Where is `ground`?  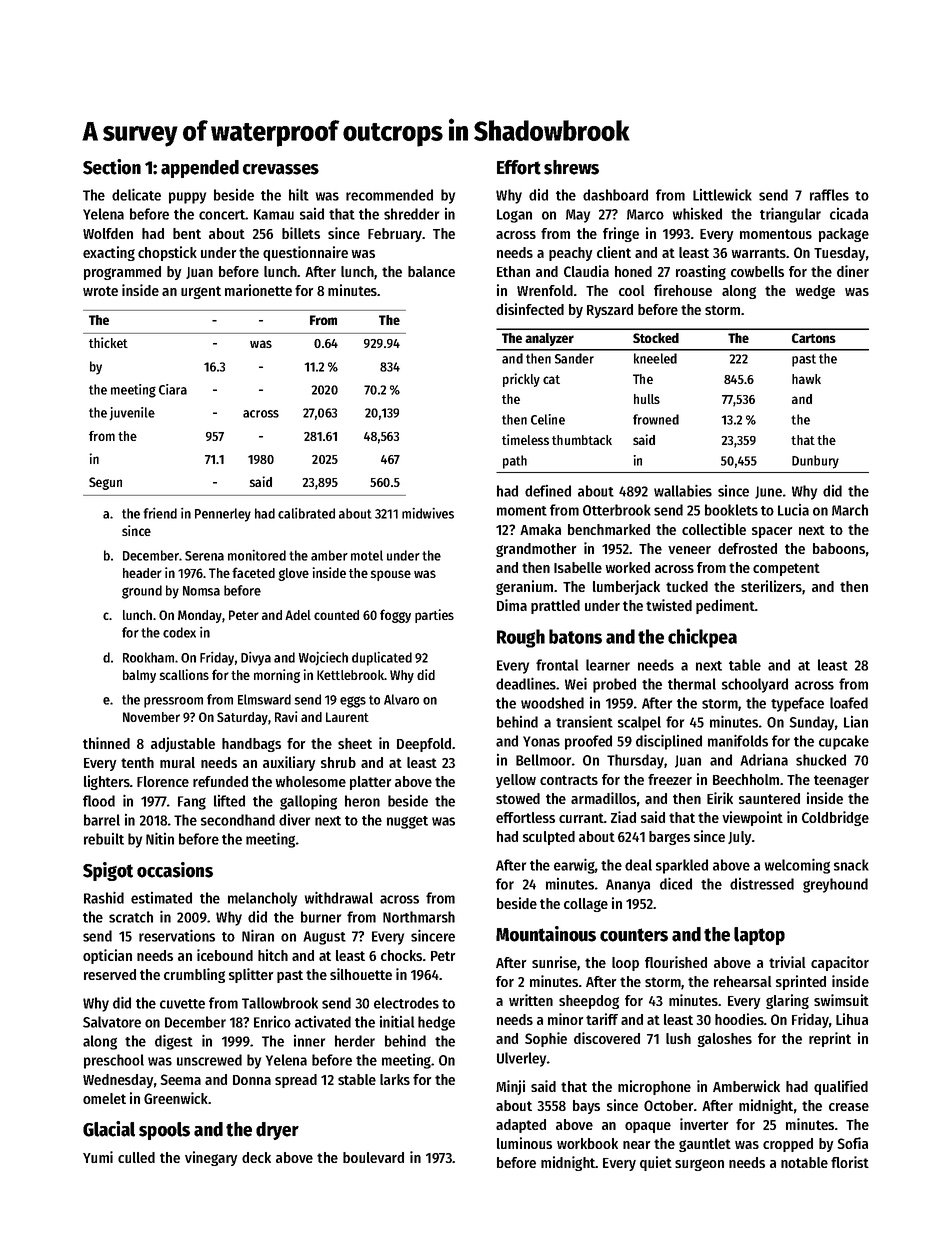
ground is located at coordinates (142, 592).
